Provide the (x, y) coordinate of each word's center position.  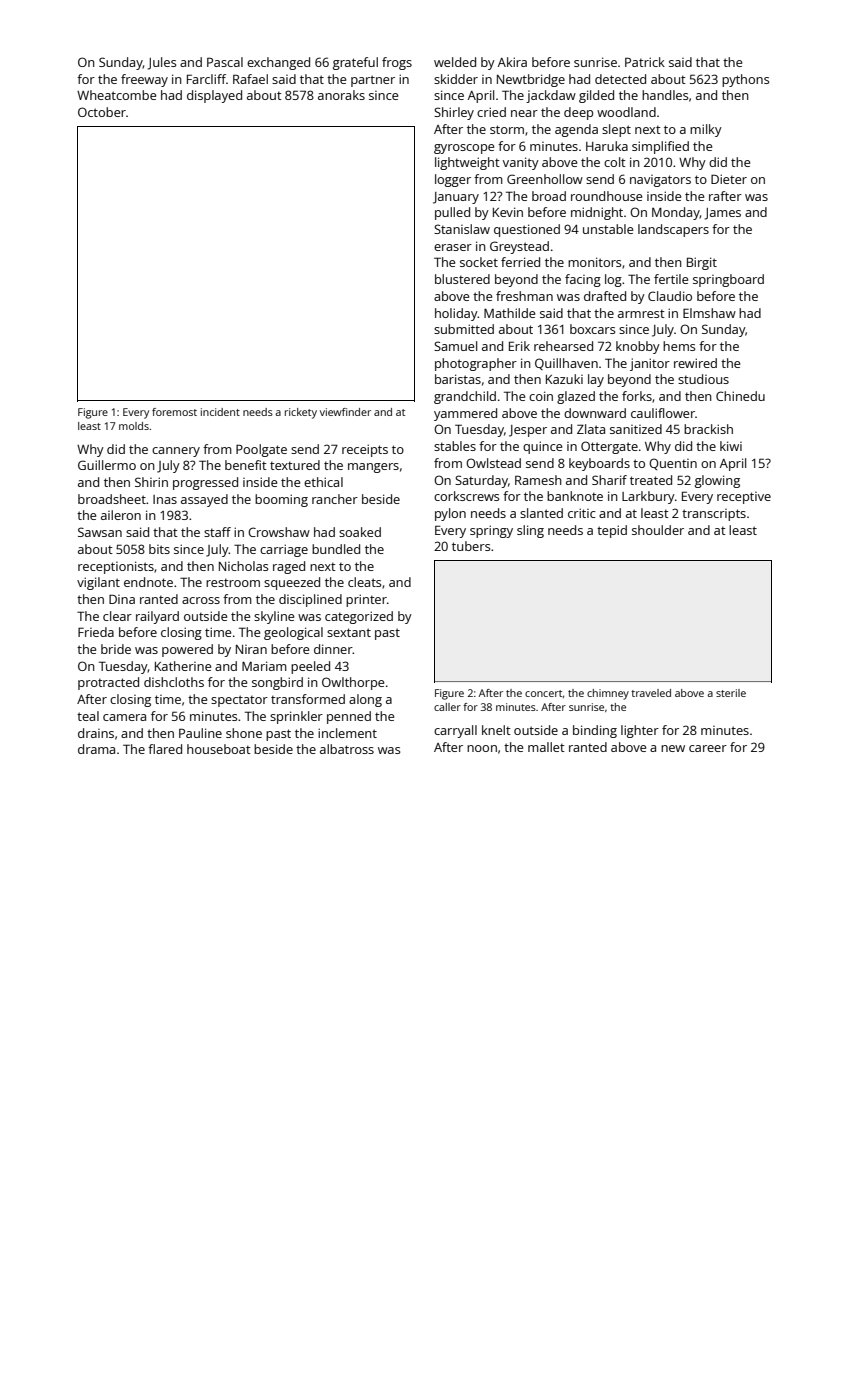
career (708, 748)
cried (491, 112)
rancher (335, 499)
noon (482, 748)
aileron (121, 515)
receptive (744, 498)
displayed (214, 96)
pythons (745, 80)
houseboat (219, 749)
